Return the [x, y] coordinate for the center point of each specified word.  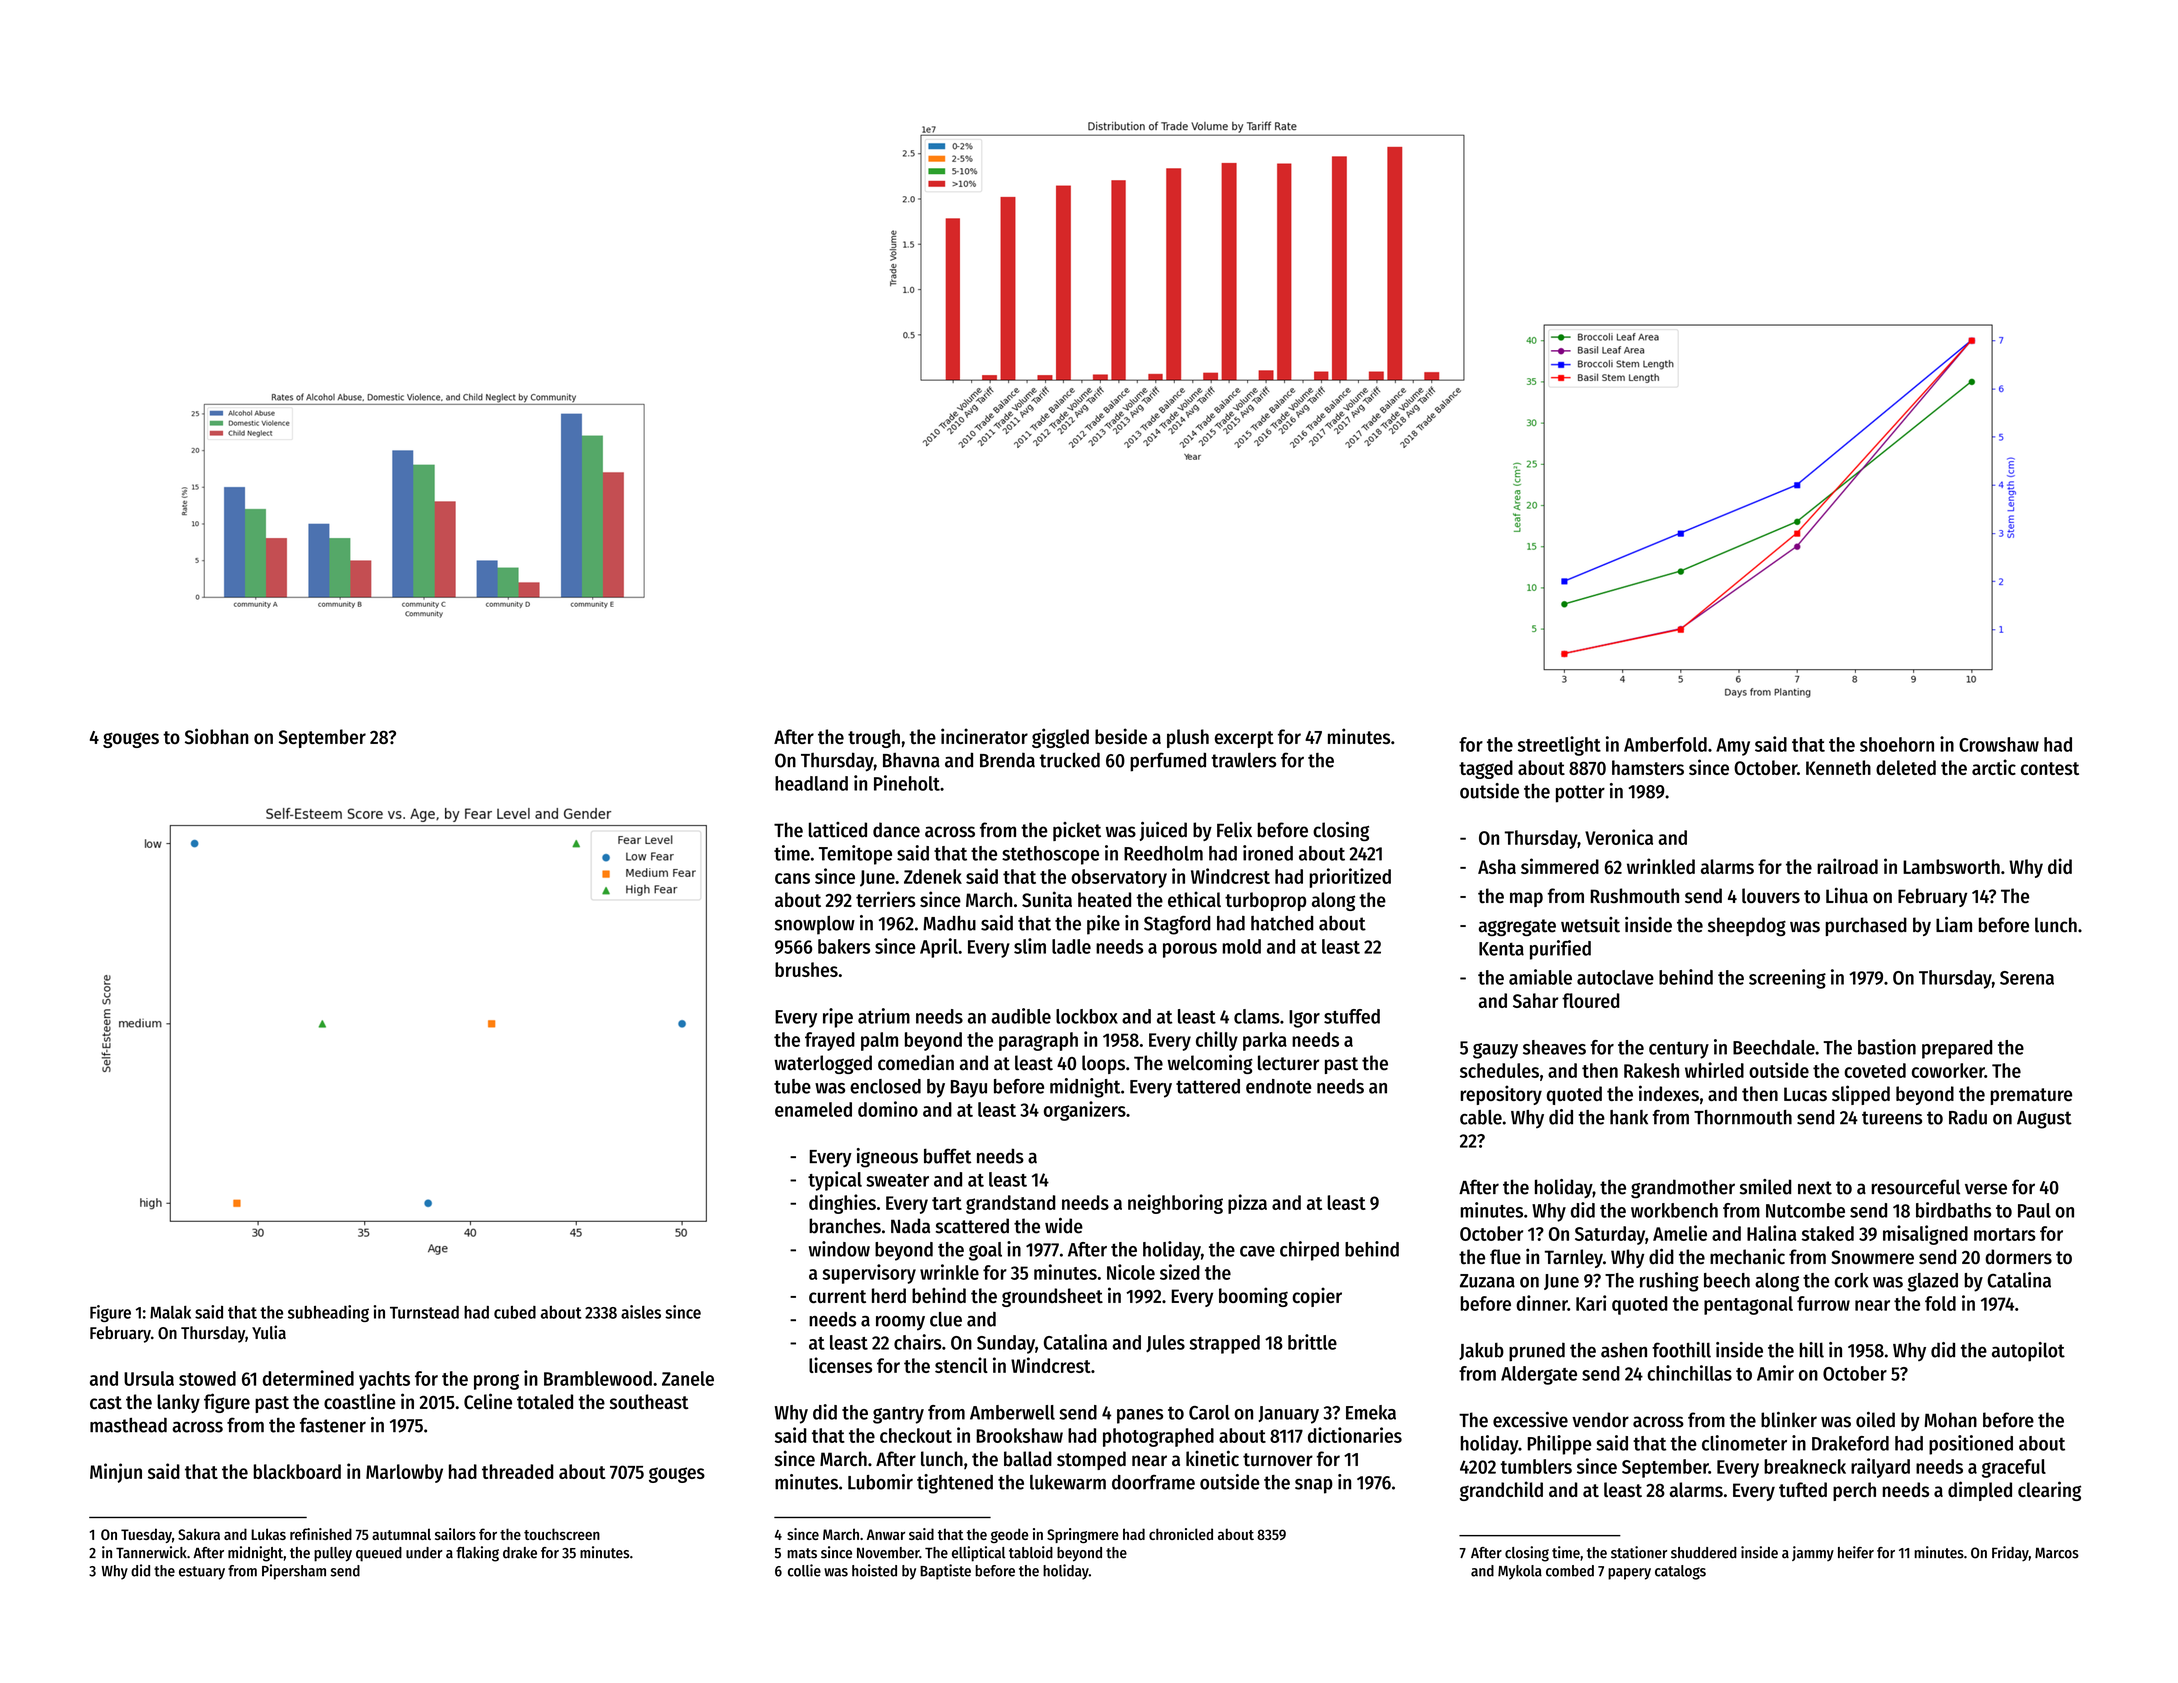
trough [874, 738]
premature [2031, 1096]
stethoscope [1050, 855]
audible [1021, 1016]
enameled [813, 1109]
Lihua [1847, 895]
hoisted [874, 1570]
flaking [477, 1554]
